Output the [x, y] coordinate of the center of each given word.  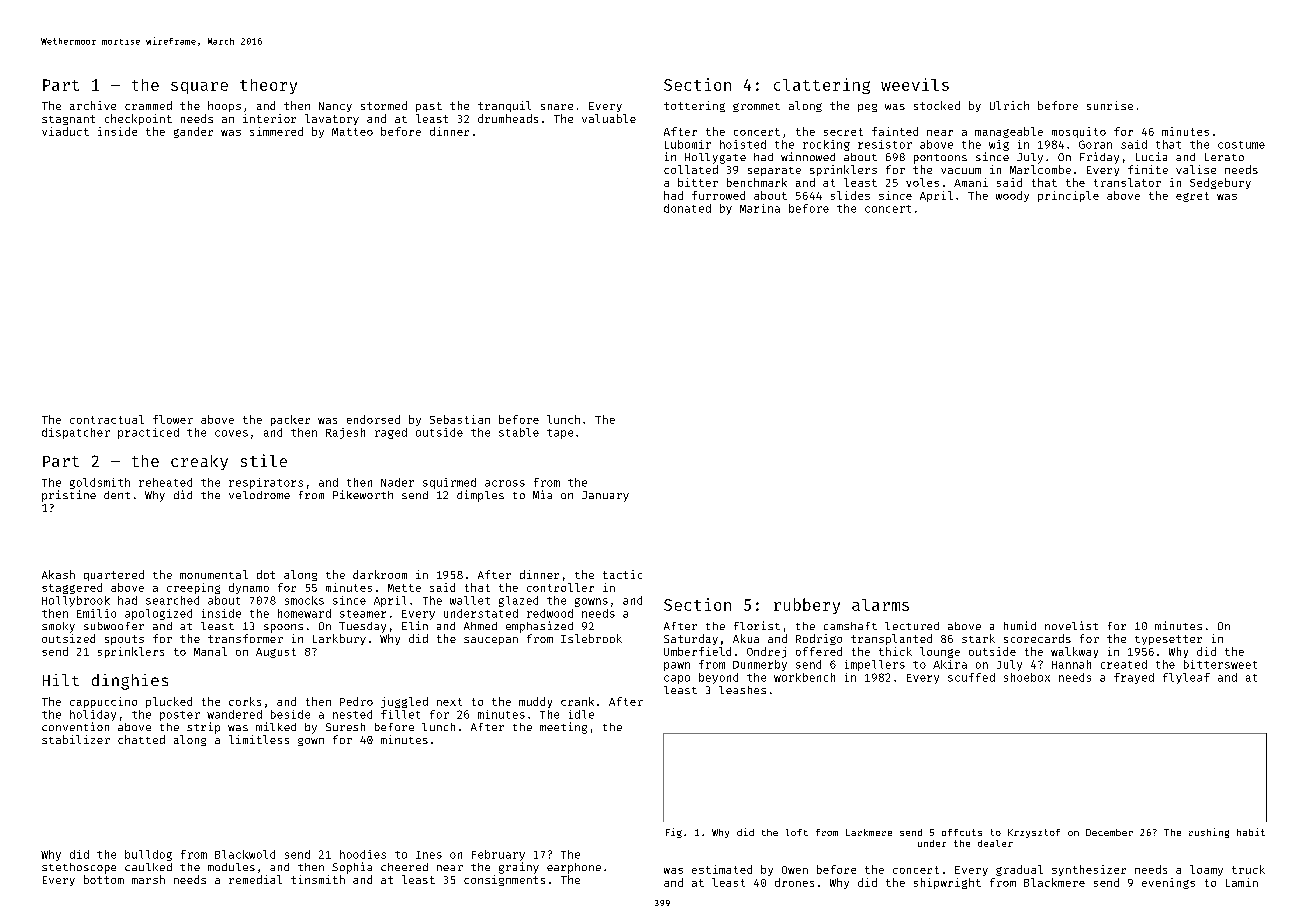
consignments [504, 880]
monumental [214, 574]
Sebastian [460, 419]
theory [268, 86]
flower [173, 419]
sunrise [1110, 105]
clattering [822, 86]
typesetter [1168, 640]
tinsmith [318, 879]
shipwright [947, 883]
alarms [880, 605]
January [605, 496]
